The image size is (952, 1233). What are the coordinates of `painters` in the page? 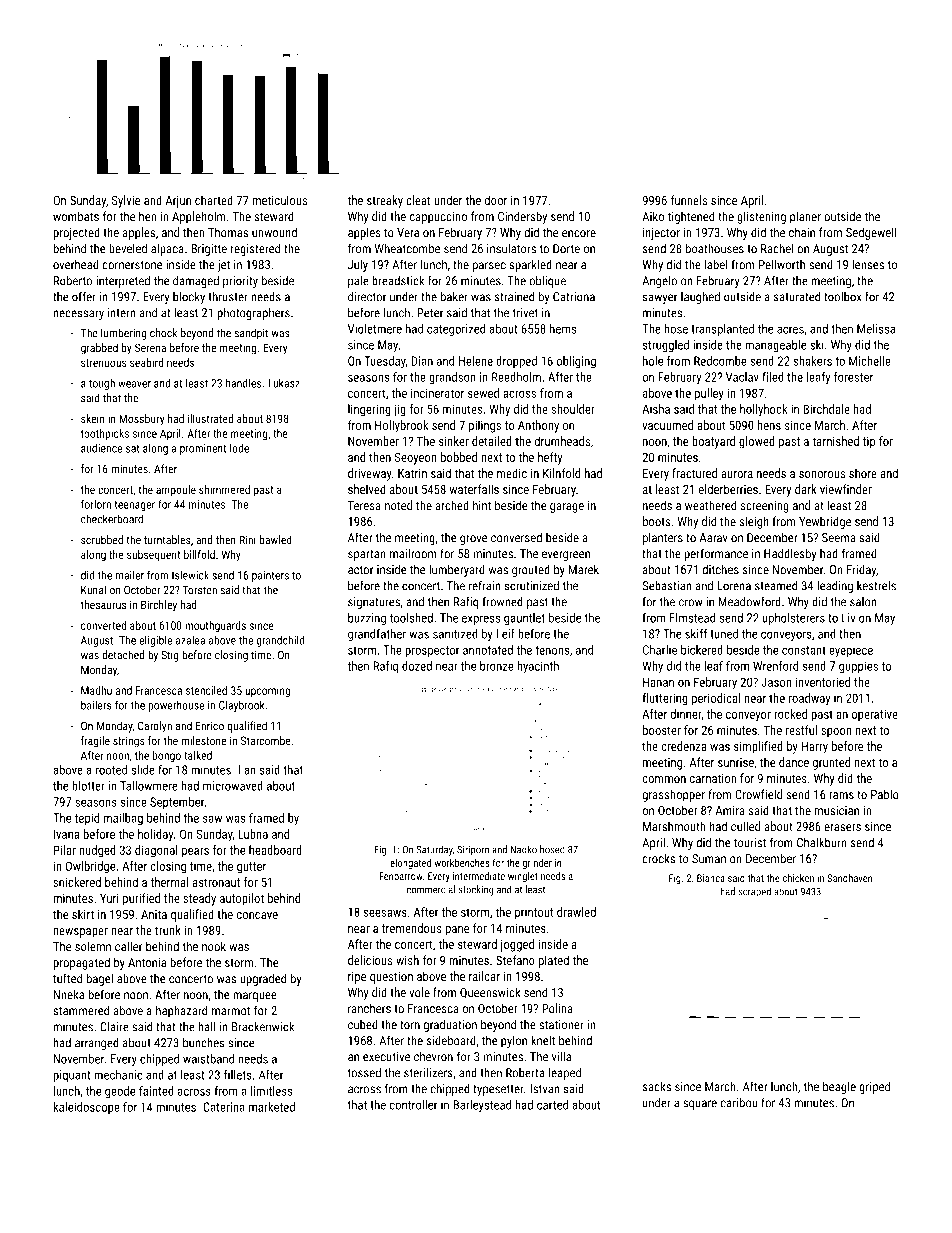 It's located at (270, 576).
